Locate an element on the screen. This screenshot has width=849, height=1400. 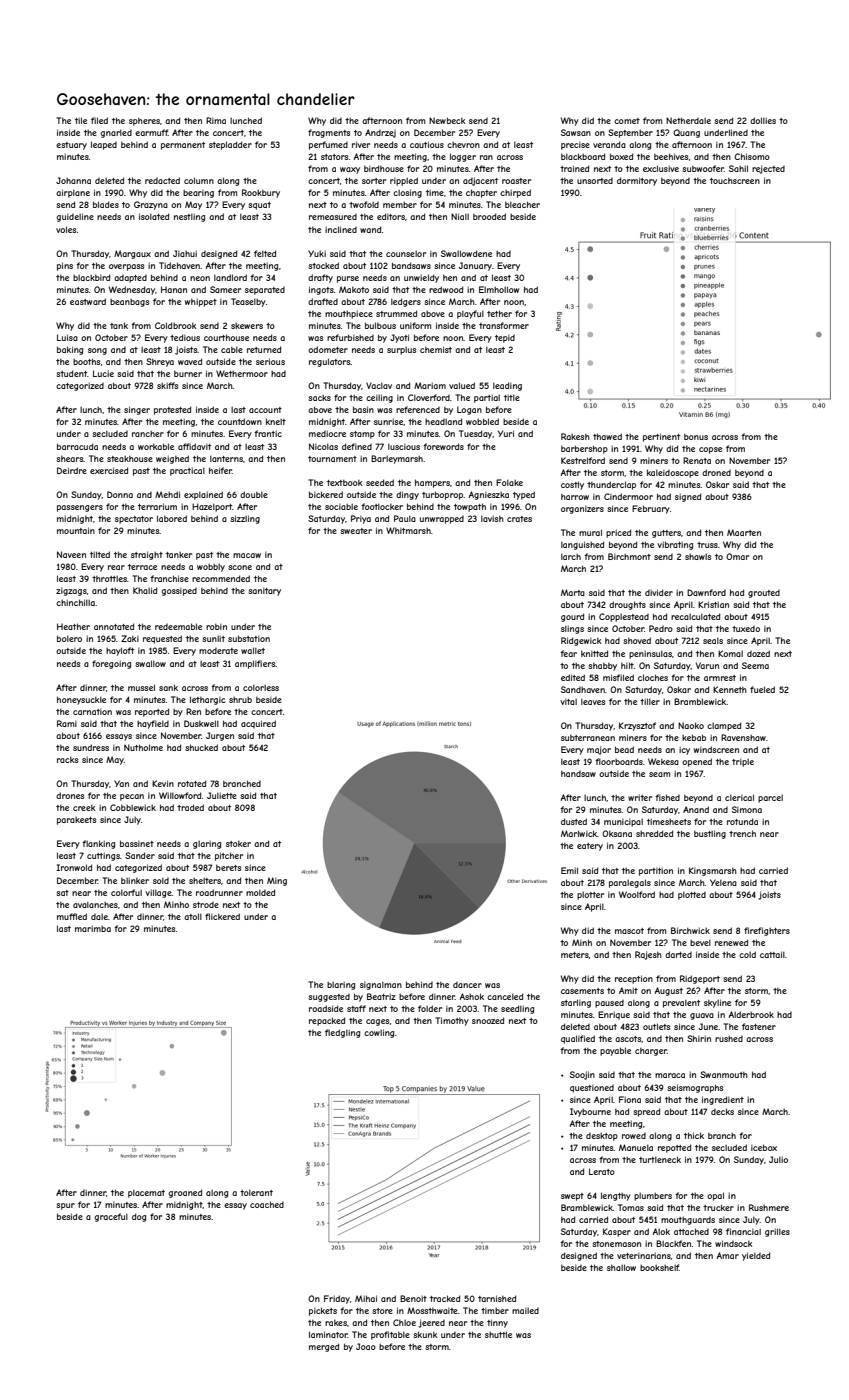
Ravenshaw is located at coordinates (743, 737).
